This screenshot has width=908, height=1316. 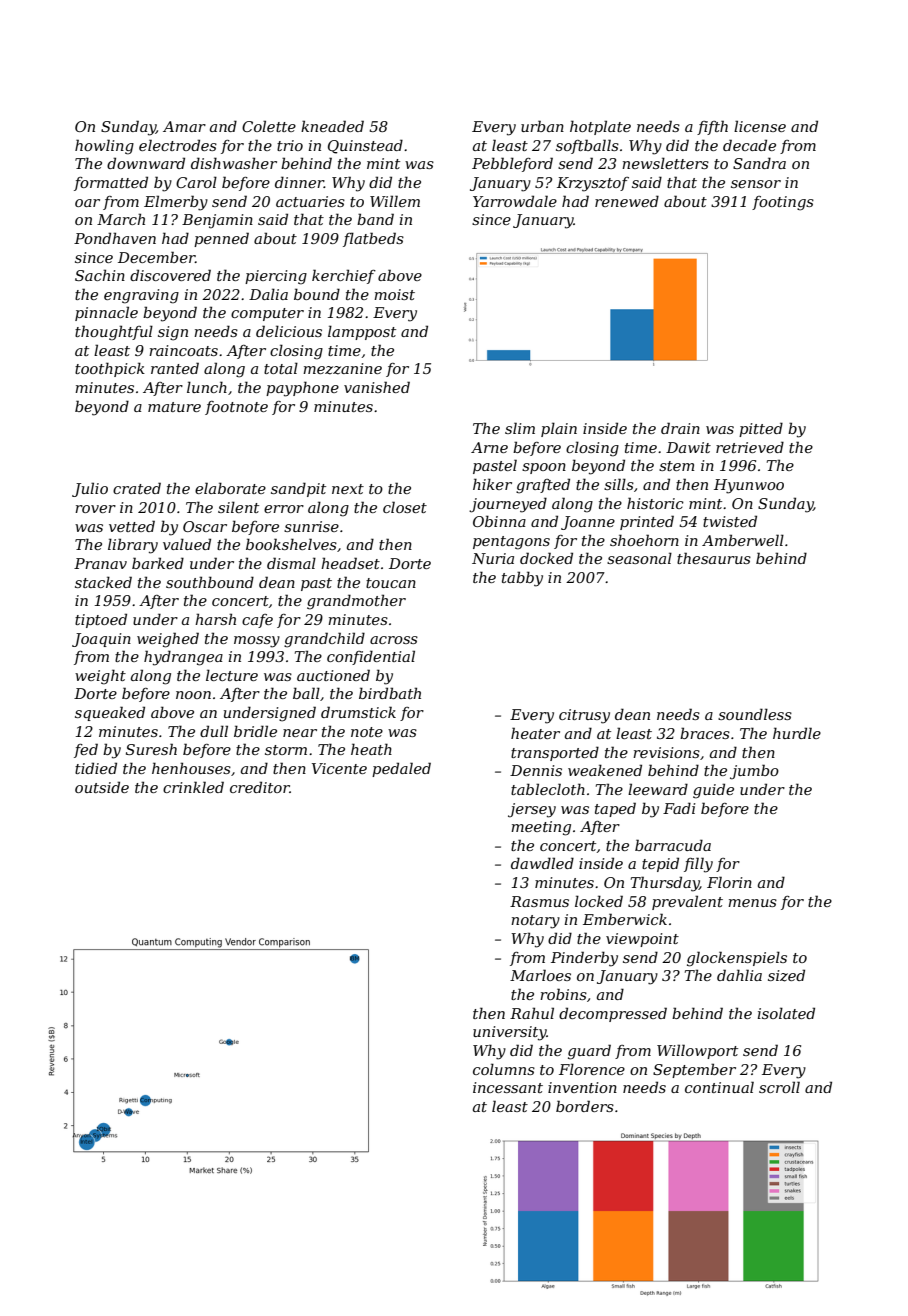 What do you see at coordinates (756, 184) in the screenshot?
I see `sensor` at bounding box center [756, 184].
